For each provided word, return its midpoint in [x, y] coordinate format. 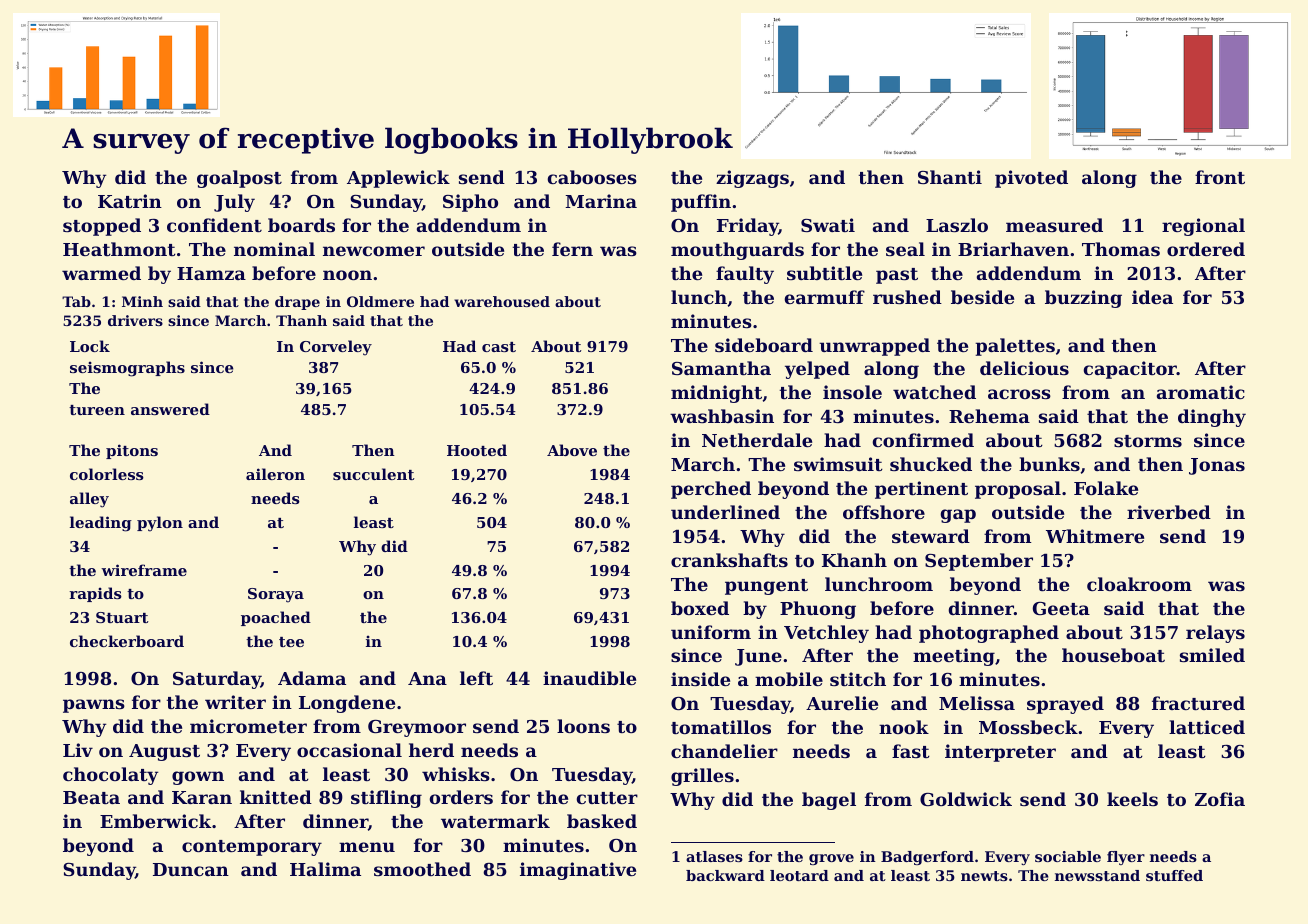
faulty [745, 275]
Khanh [854, 560]
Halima [325, 869]
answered [170, 409]
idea [1152, 297]
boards [301, 225]
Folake [1106, 488]
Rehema [989, 416]
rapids [96, 594]
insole [852, 392]
